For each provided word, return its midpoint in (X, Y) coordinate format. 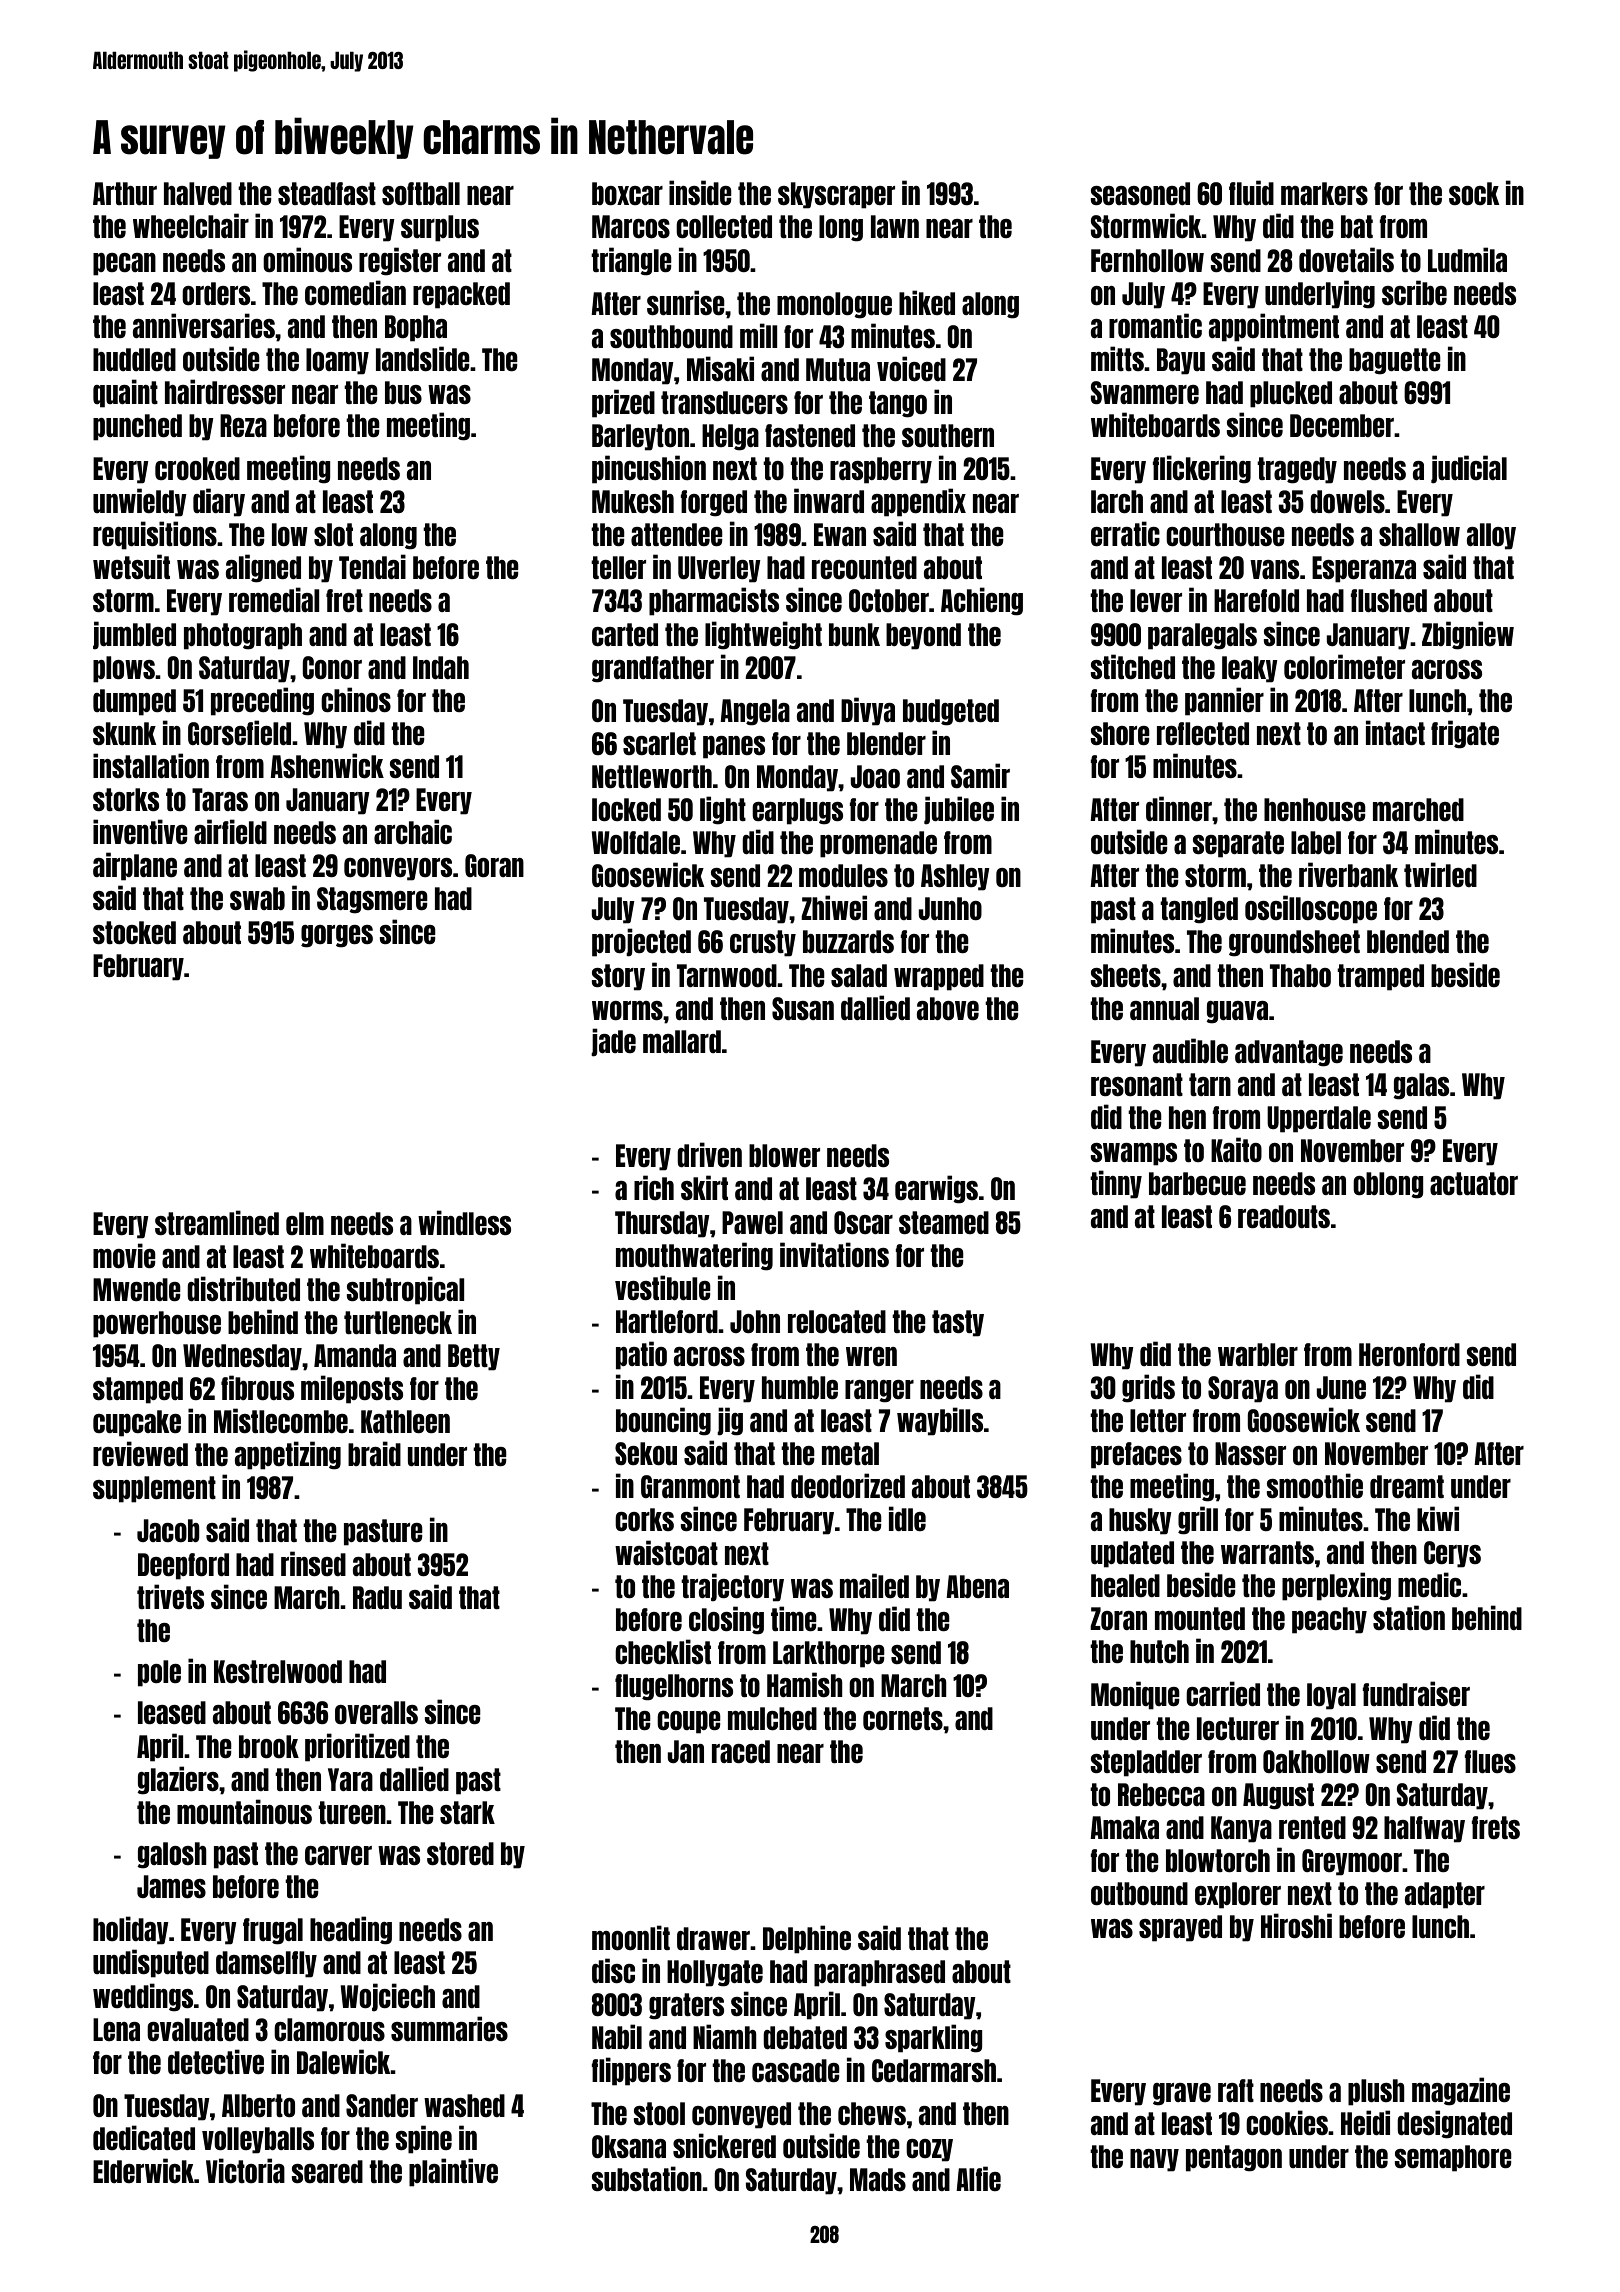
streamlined (217, 1222)
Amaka (1124, 1827)
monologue (834, 305)
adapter (1445, 1895)
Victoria (245, 2170)
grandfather (653, 669)
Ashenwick (327, 765)
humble (800, 1387)
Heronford (1409, 1354)
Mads (878, 2179)
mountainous (244, 1811)
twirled (1440, 874)
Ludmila (1467, 259)
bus (403, 392)
